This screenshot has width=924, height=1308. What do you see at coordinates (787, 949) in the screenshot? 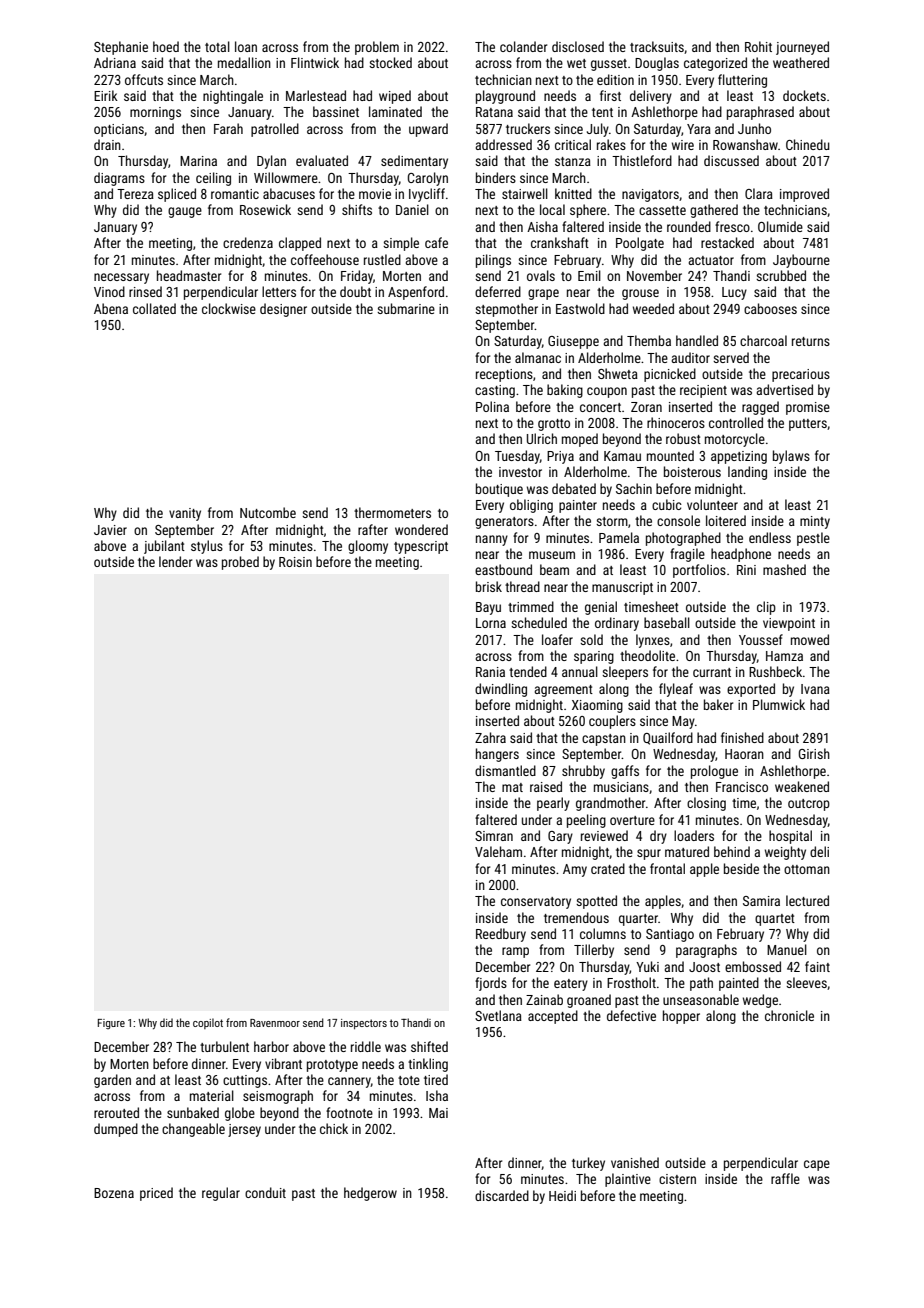
I see `Manuel` at bounding box center [787, 949].
